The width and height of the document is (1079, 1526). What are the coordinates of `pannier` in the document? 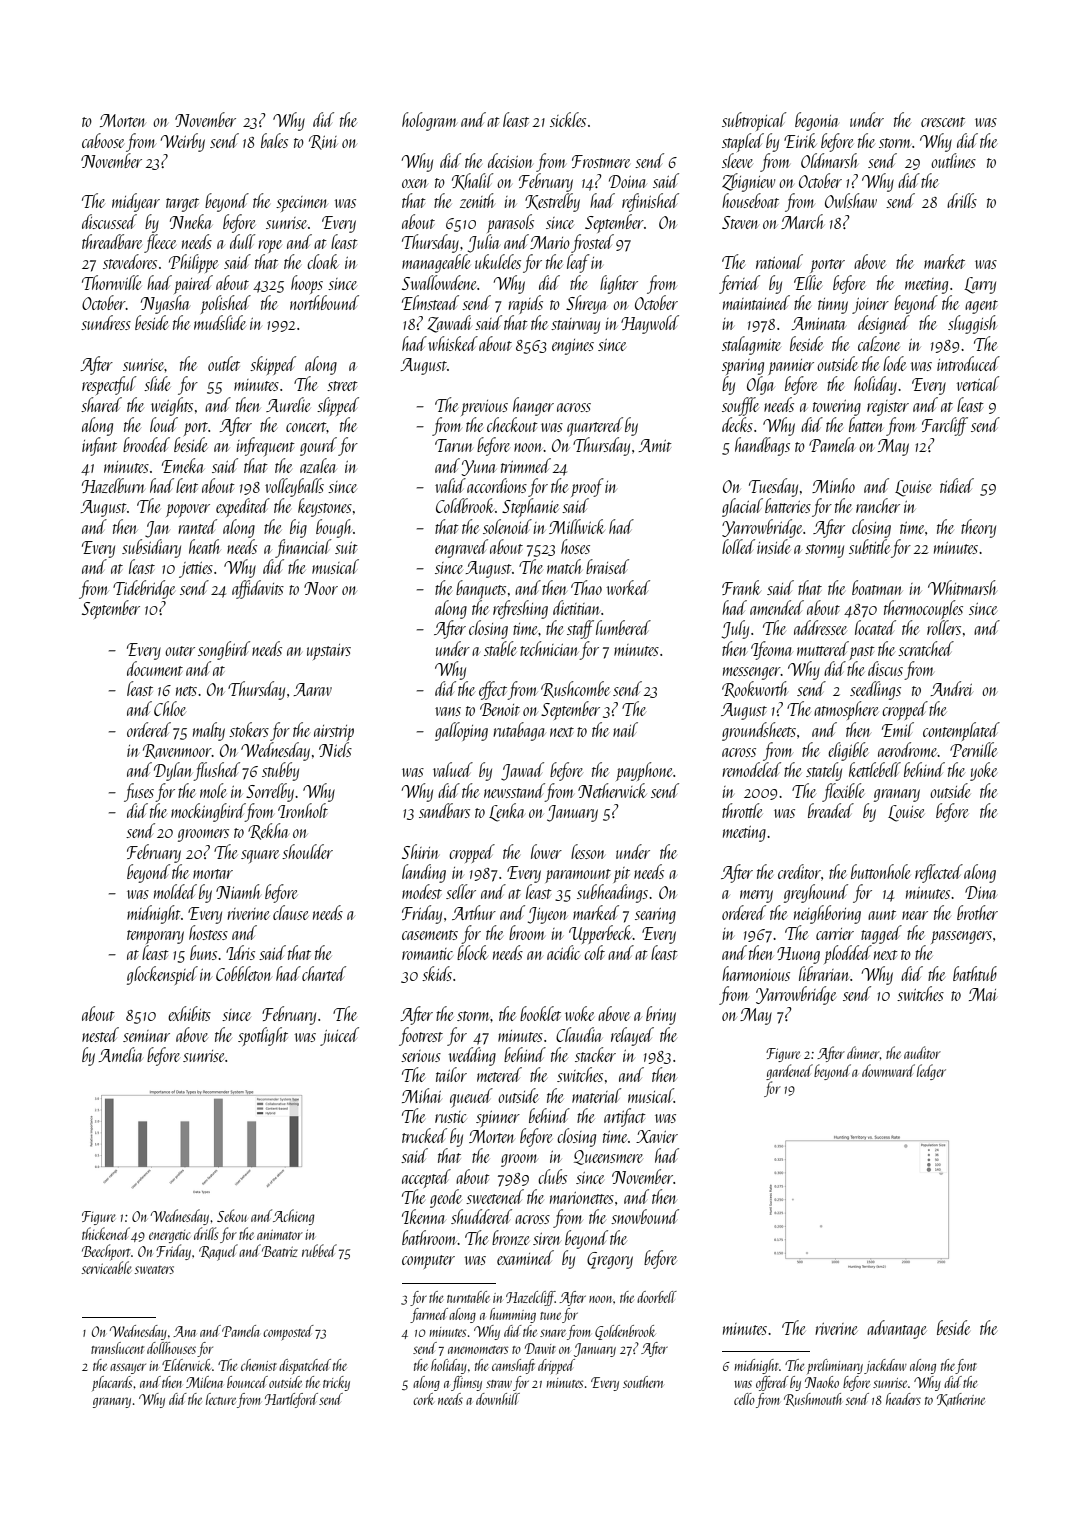 It's located at (791, 367).
